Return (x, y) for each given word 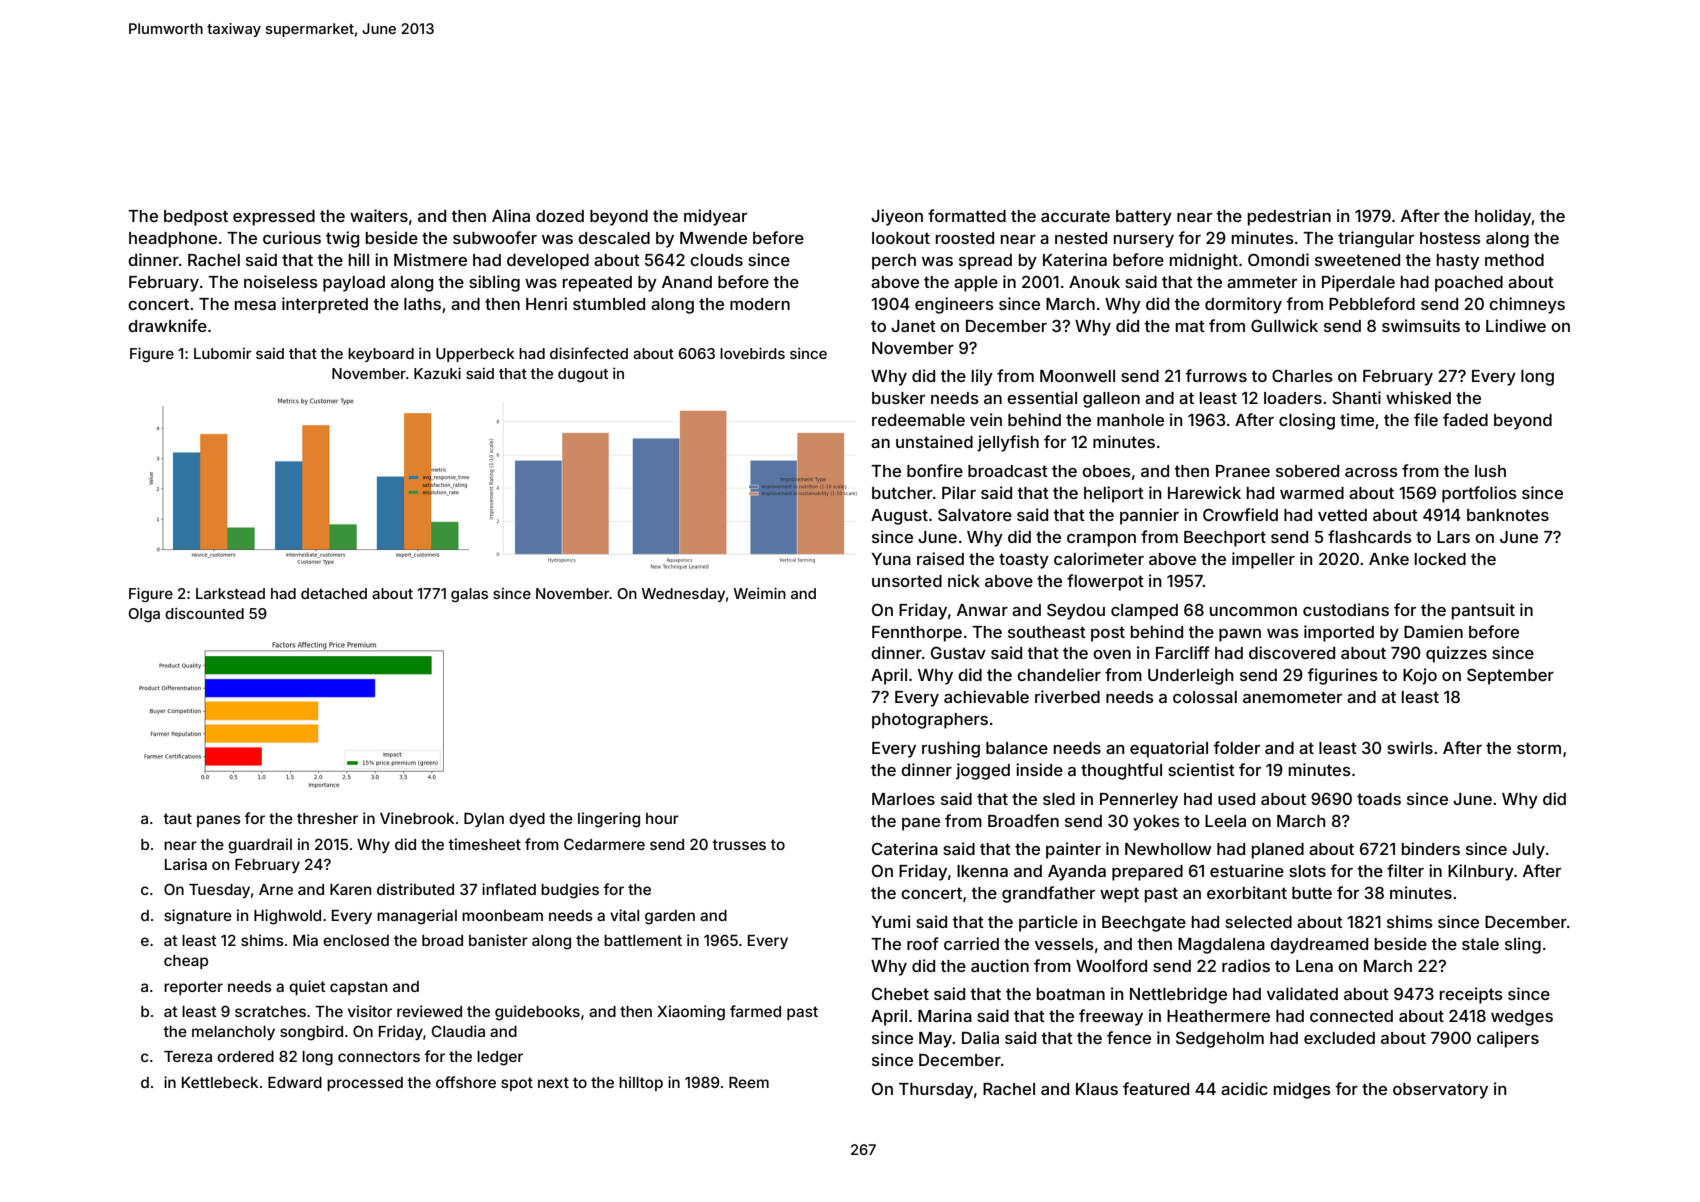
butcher (902, 493)
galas (469, 595)
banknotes (1508, 515)
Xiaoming (691, 1013)
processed (365, 1084)
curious (292, 237)
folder (1236, 747)
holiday (1503, 217)
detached (334, 593)
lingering (609, 820)
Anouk (1094, 282)
